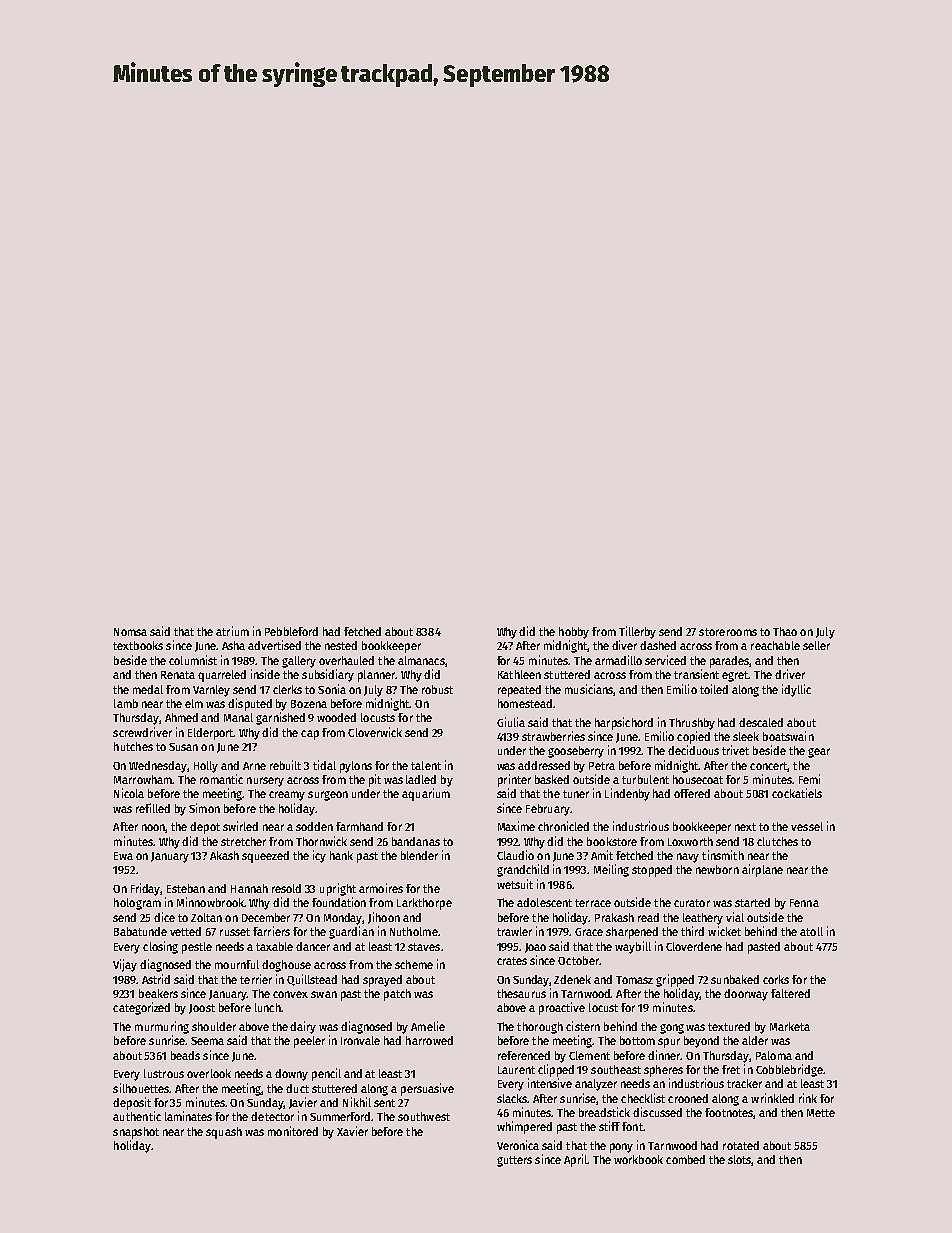  What do you see at coordinates (293, 1131) in the screenshot?
I see `monitored` at bounding box center [293, 1131].
